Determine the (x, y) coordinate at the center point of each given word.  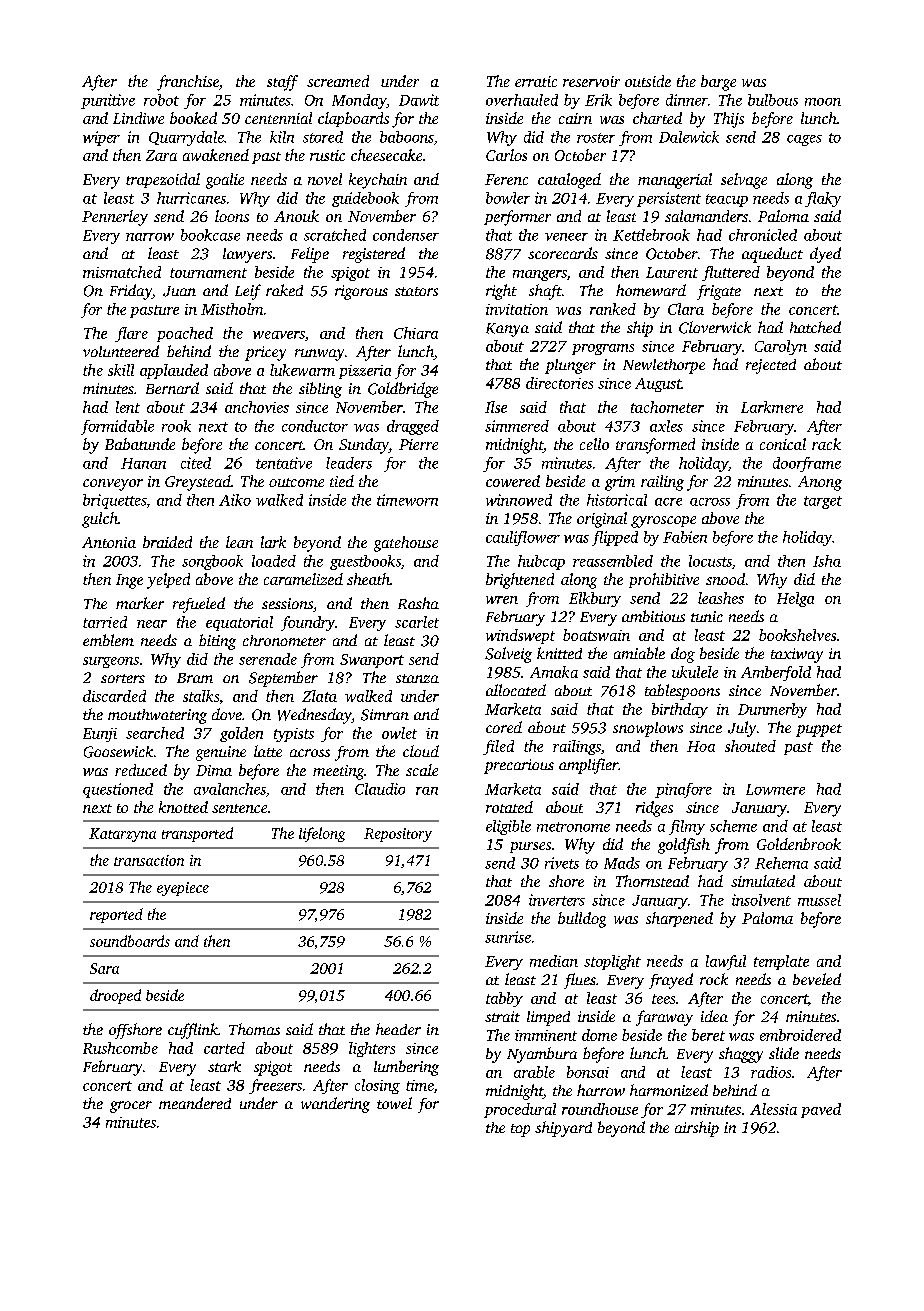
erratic (536, 81)
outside (648, 81)
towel (394, 1103)
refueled (199, 605)
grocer (131, 1107)
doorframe (807, 464)
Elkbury (595, 599)
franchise (188, 83)
